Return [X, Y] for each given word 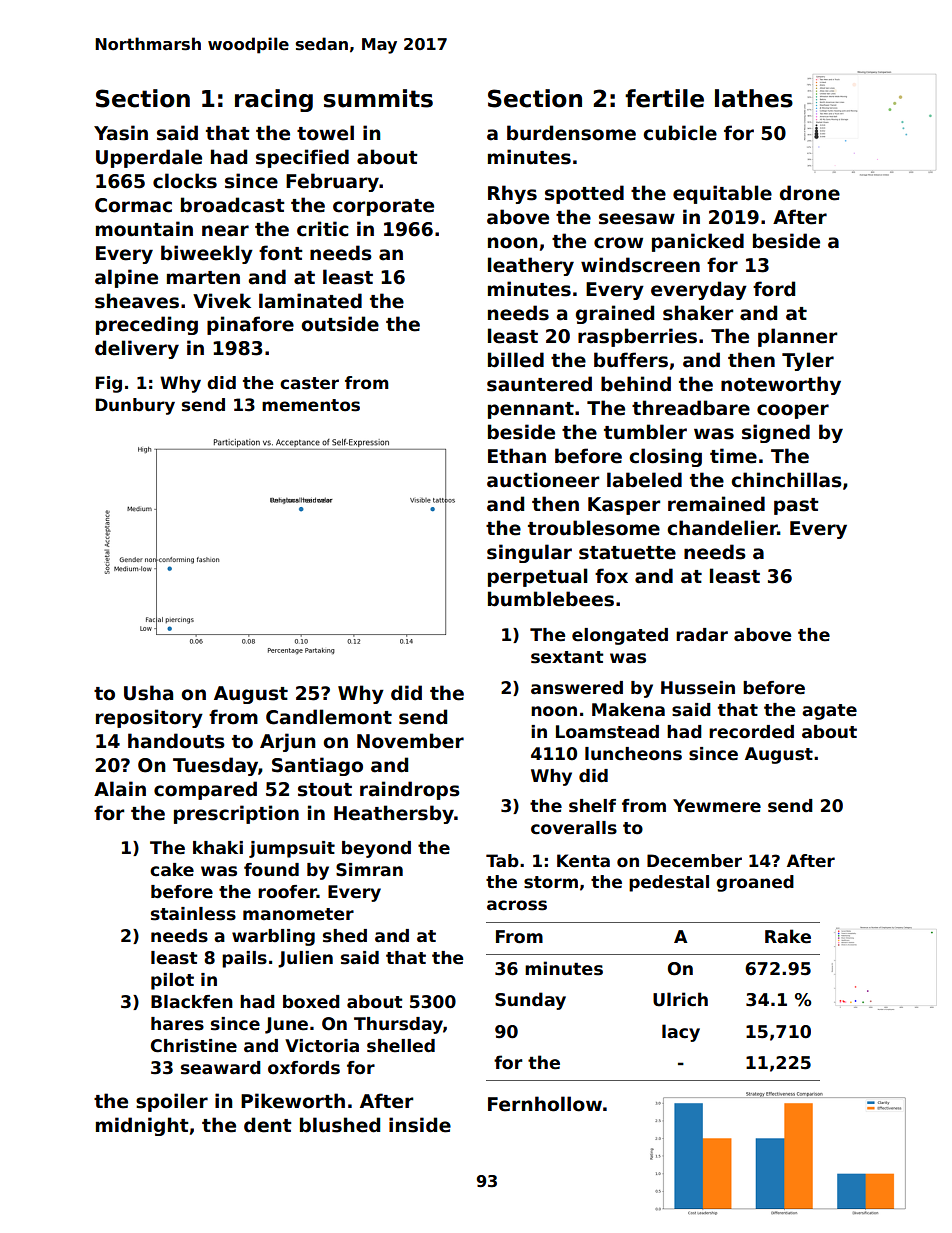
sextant [567, 657]
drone [810, 193]
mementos [311, 405]
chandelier [722, 528]
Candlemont [329, 717]
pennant [531, 410]
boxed [311, 1002]
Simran [369, 870]
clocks [185, 181]
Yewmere [717, 806]
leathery [531, 266]
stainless [193, 914]
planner [797, 337]
